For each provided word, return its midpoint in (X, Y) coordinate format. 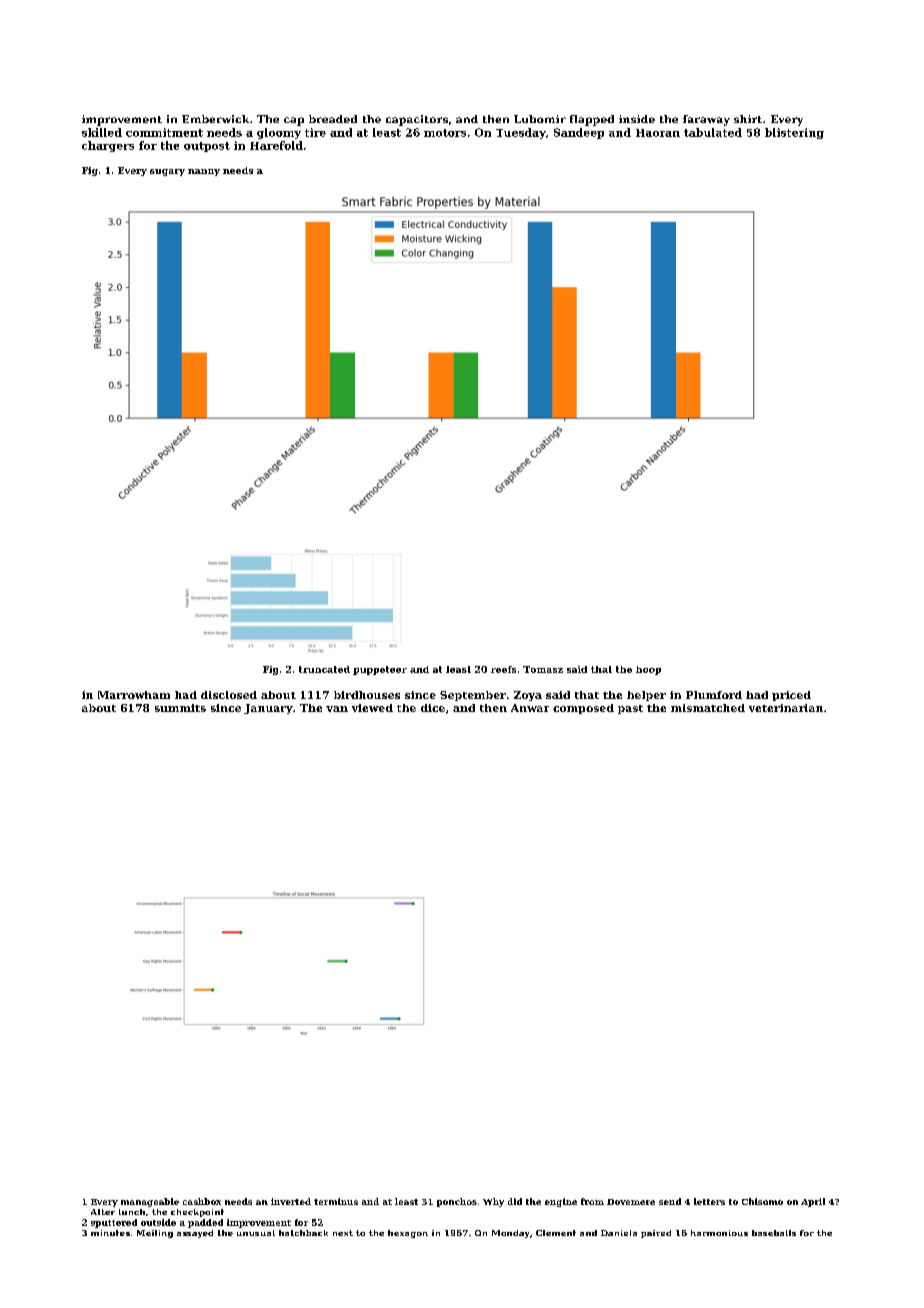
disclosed (229, 695)
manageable (150, 1202)
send (670, 1201)
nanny (204, 172)
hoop (648, 670)
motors (445, 133)
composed (583, 709)
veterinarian (786, 708)
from (592, 1201)
